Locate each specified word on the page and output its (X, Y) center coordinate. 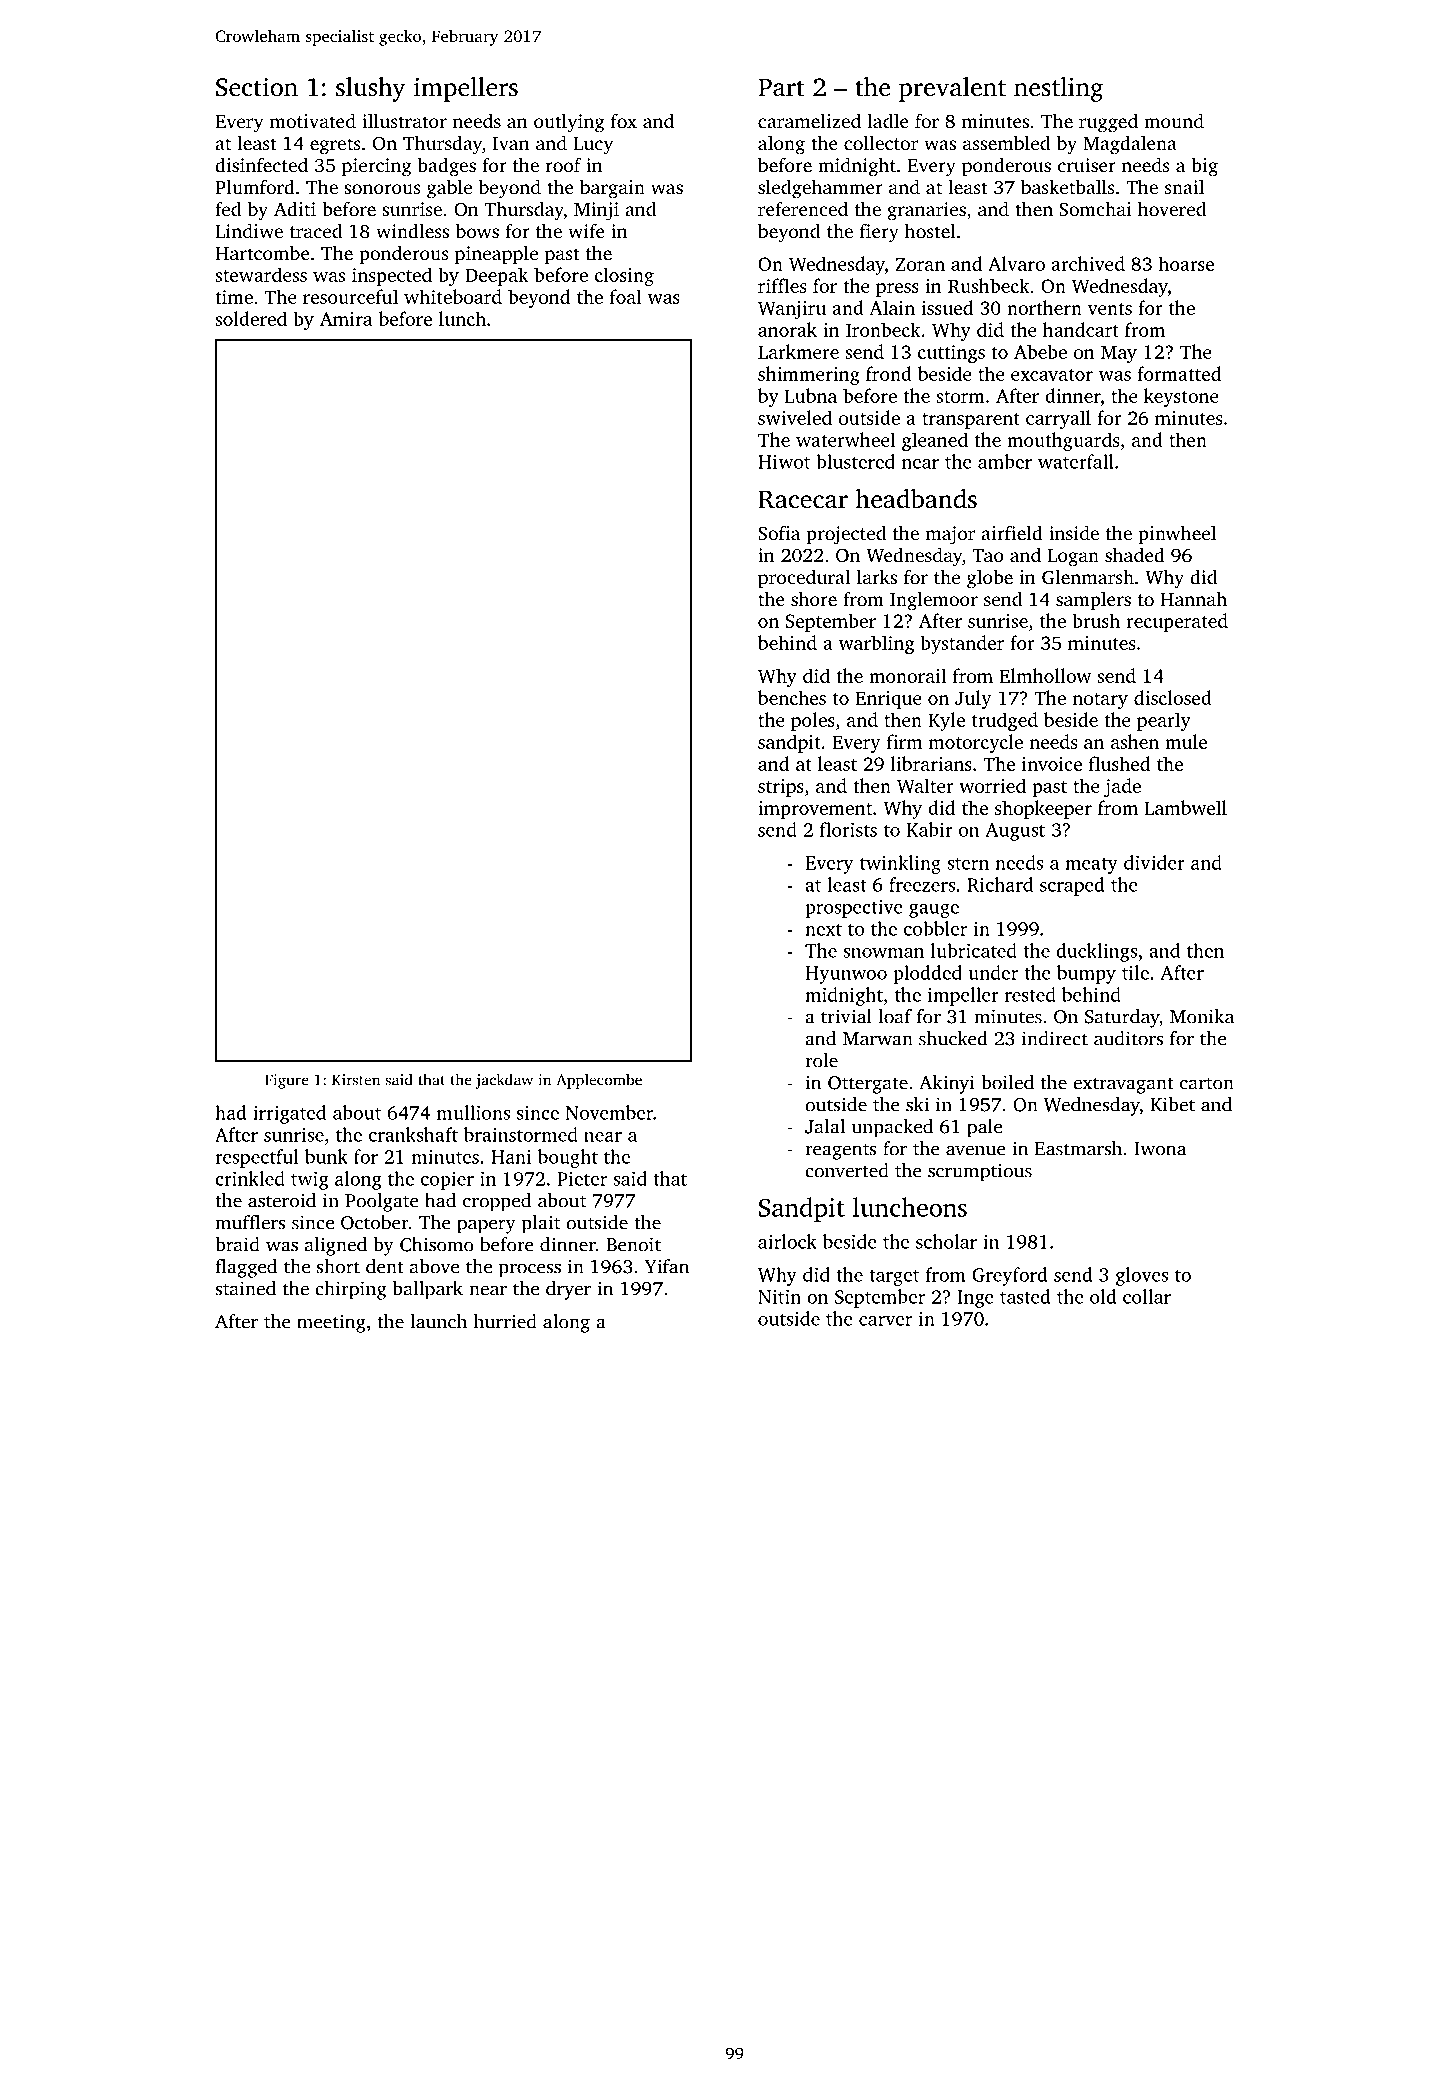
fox (624, 120)
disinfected (261, 164)
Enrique (888, 700)
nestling (1058, 89)
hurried (505, 1321)
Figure (287, 1081)
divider (1154, 862)
